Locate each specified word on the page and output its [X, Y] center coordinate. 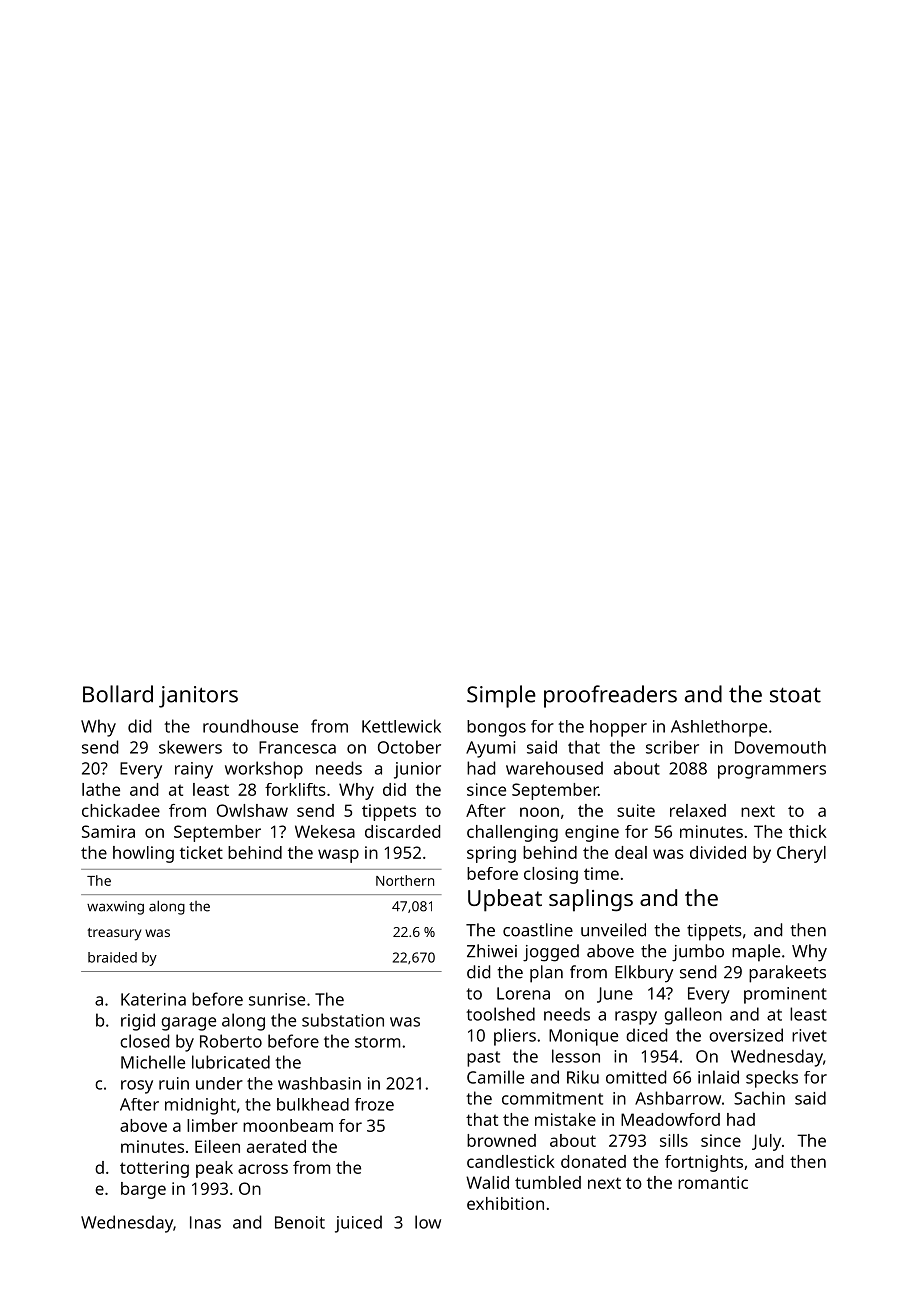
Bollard [118, 694]
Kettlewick [401, 726]
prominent [785, 995]
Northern [405, 880]
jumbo [698, 953]
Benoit [300, 1222]
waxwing [115, 908]
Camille [495, 1077]
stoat [795, 695]
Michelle [153, 1062]
